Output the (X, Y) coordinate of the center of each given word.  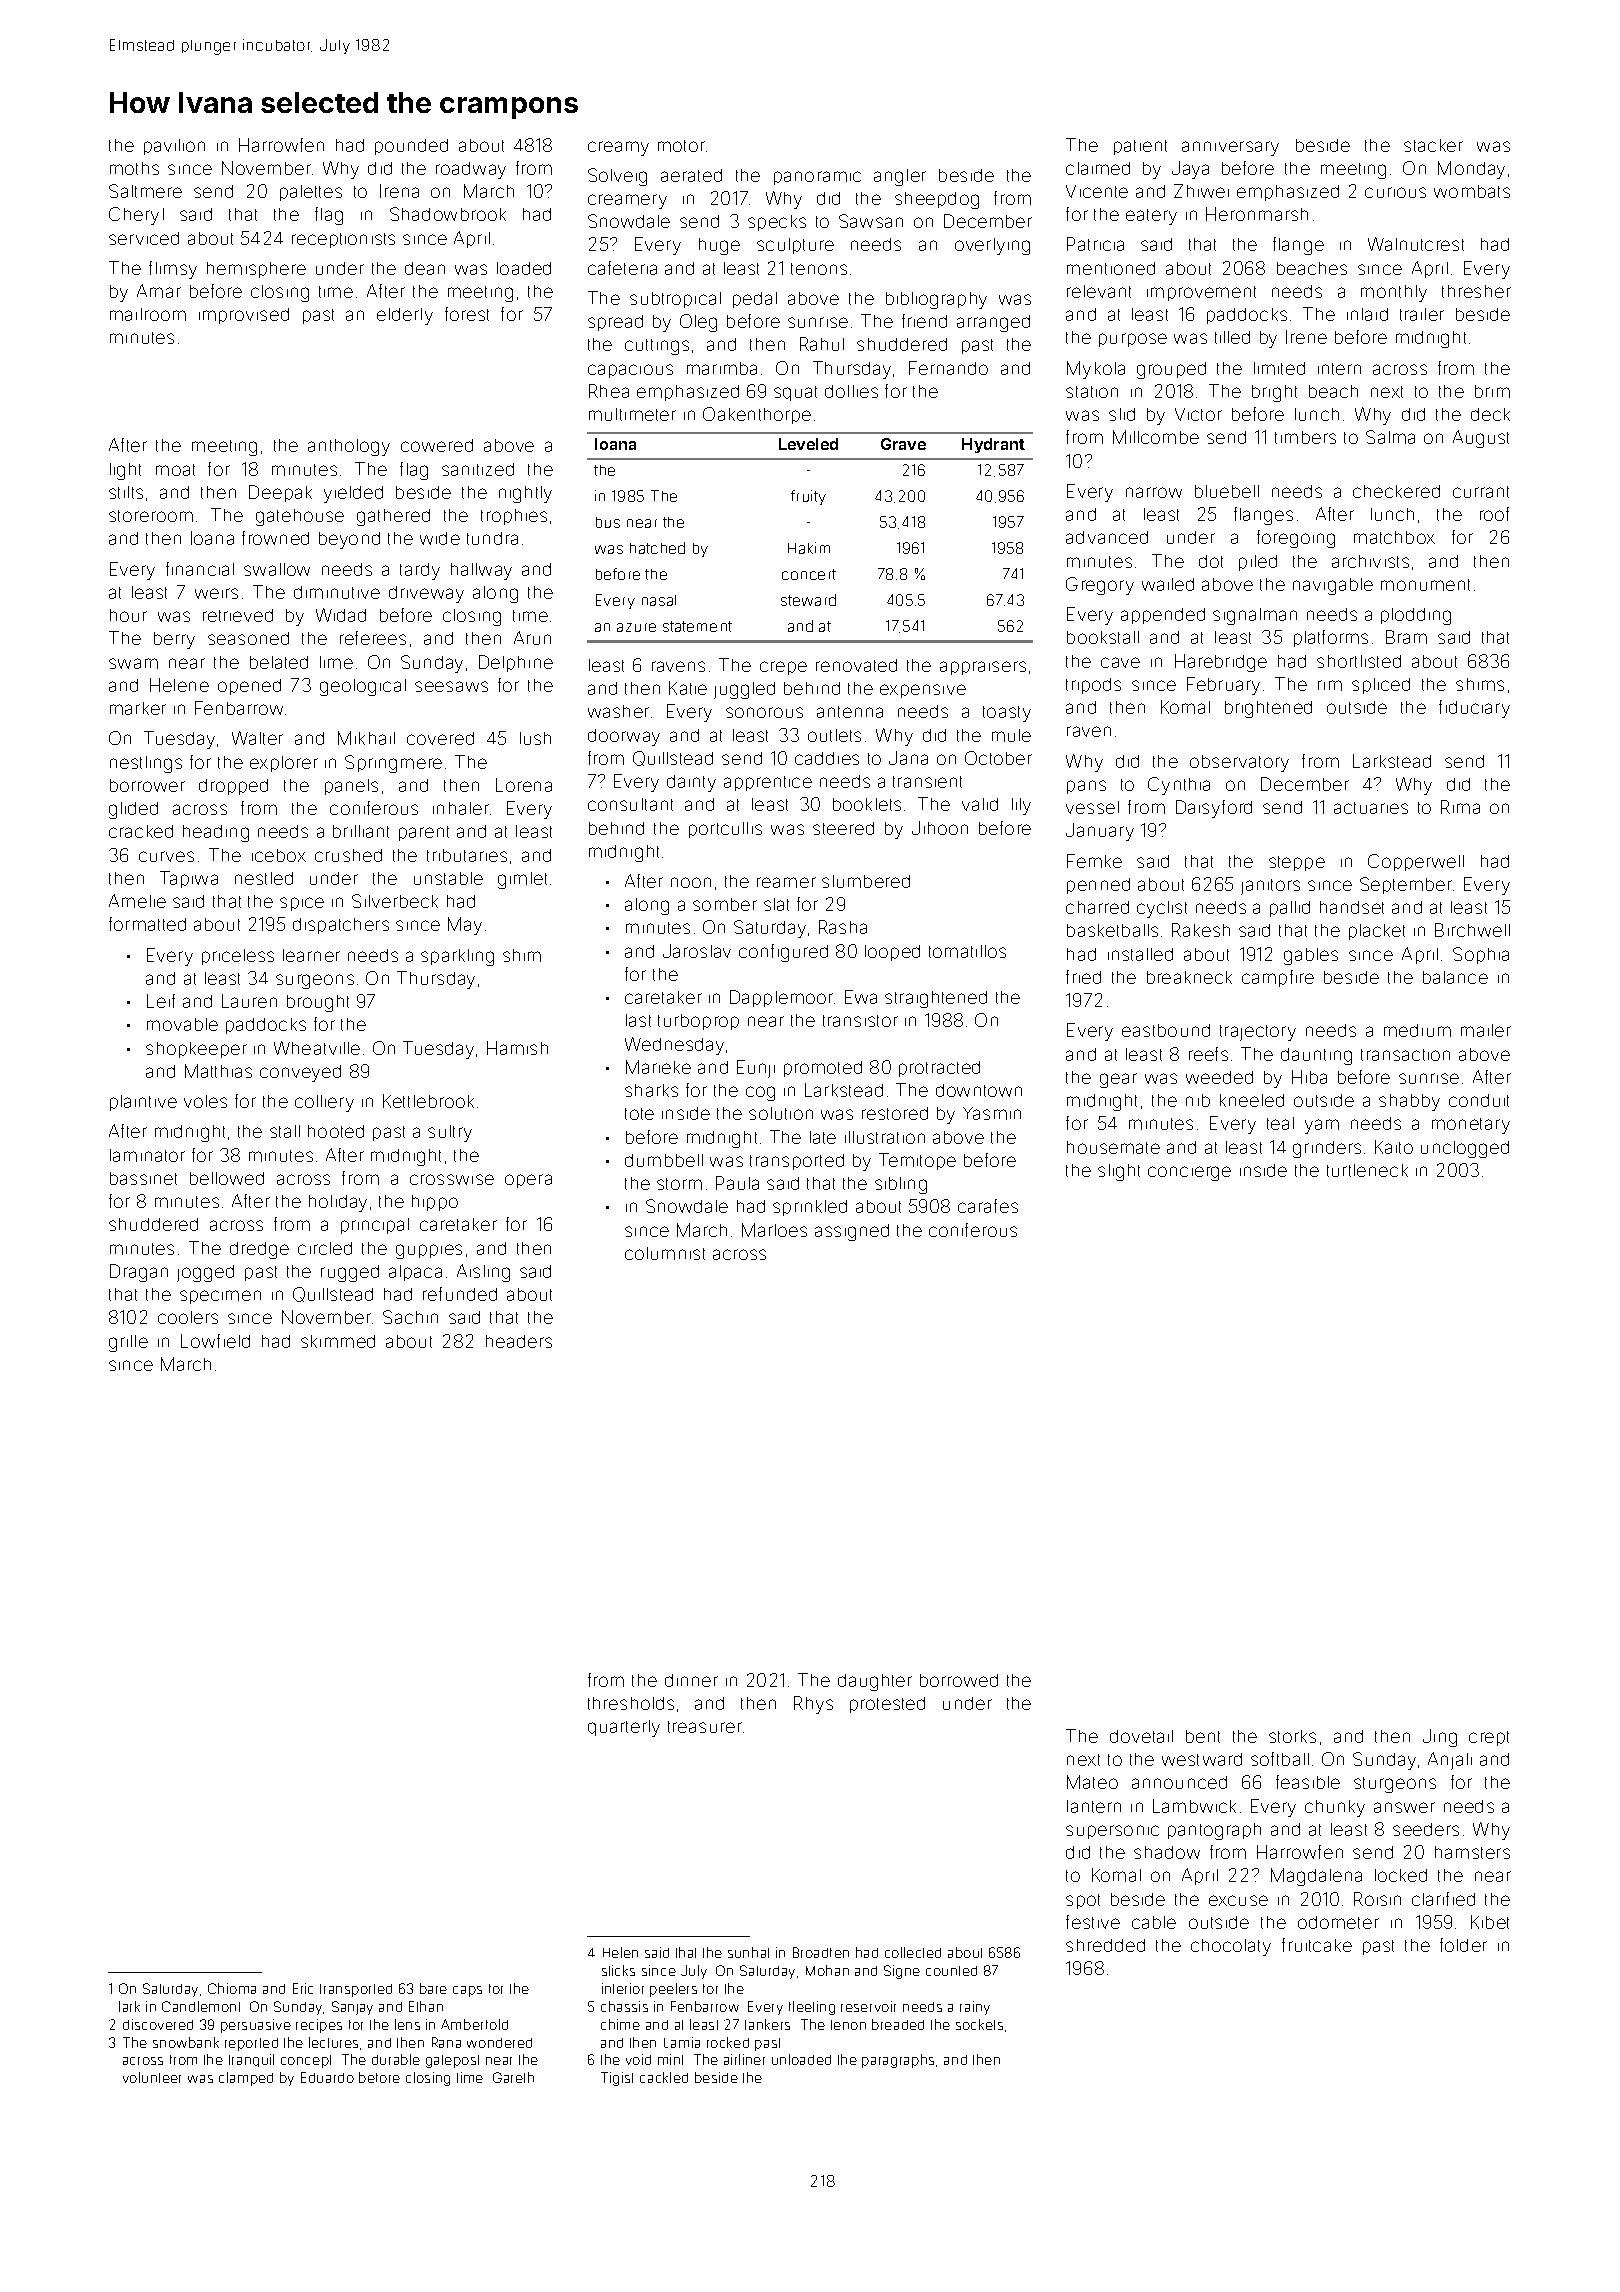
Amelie (137, 901)
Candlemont (201, 2006)
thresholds (631, 1703)
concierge (1189, 1173)
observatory (1239, 763)
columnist (665, 1253)
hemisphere (256, 270)
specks (777, 223)
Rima (1460, 807)
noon (691, 882)
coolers (188, 1317)
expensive (923, 691)
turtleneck (1367, 1170)
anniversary (1230, 148)
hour (128, 615)
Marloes (774, 1230)
